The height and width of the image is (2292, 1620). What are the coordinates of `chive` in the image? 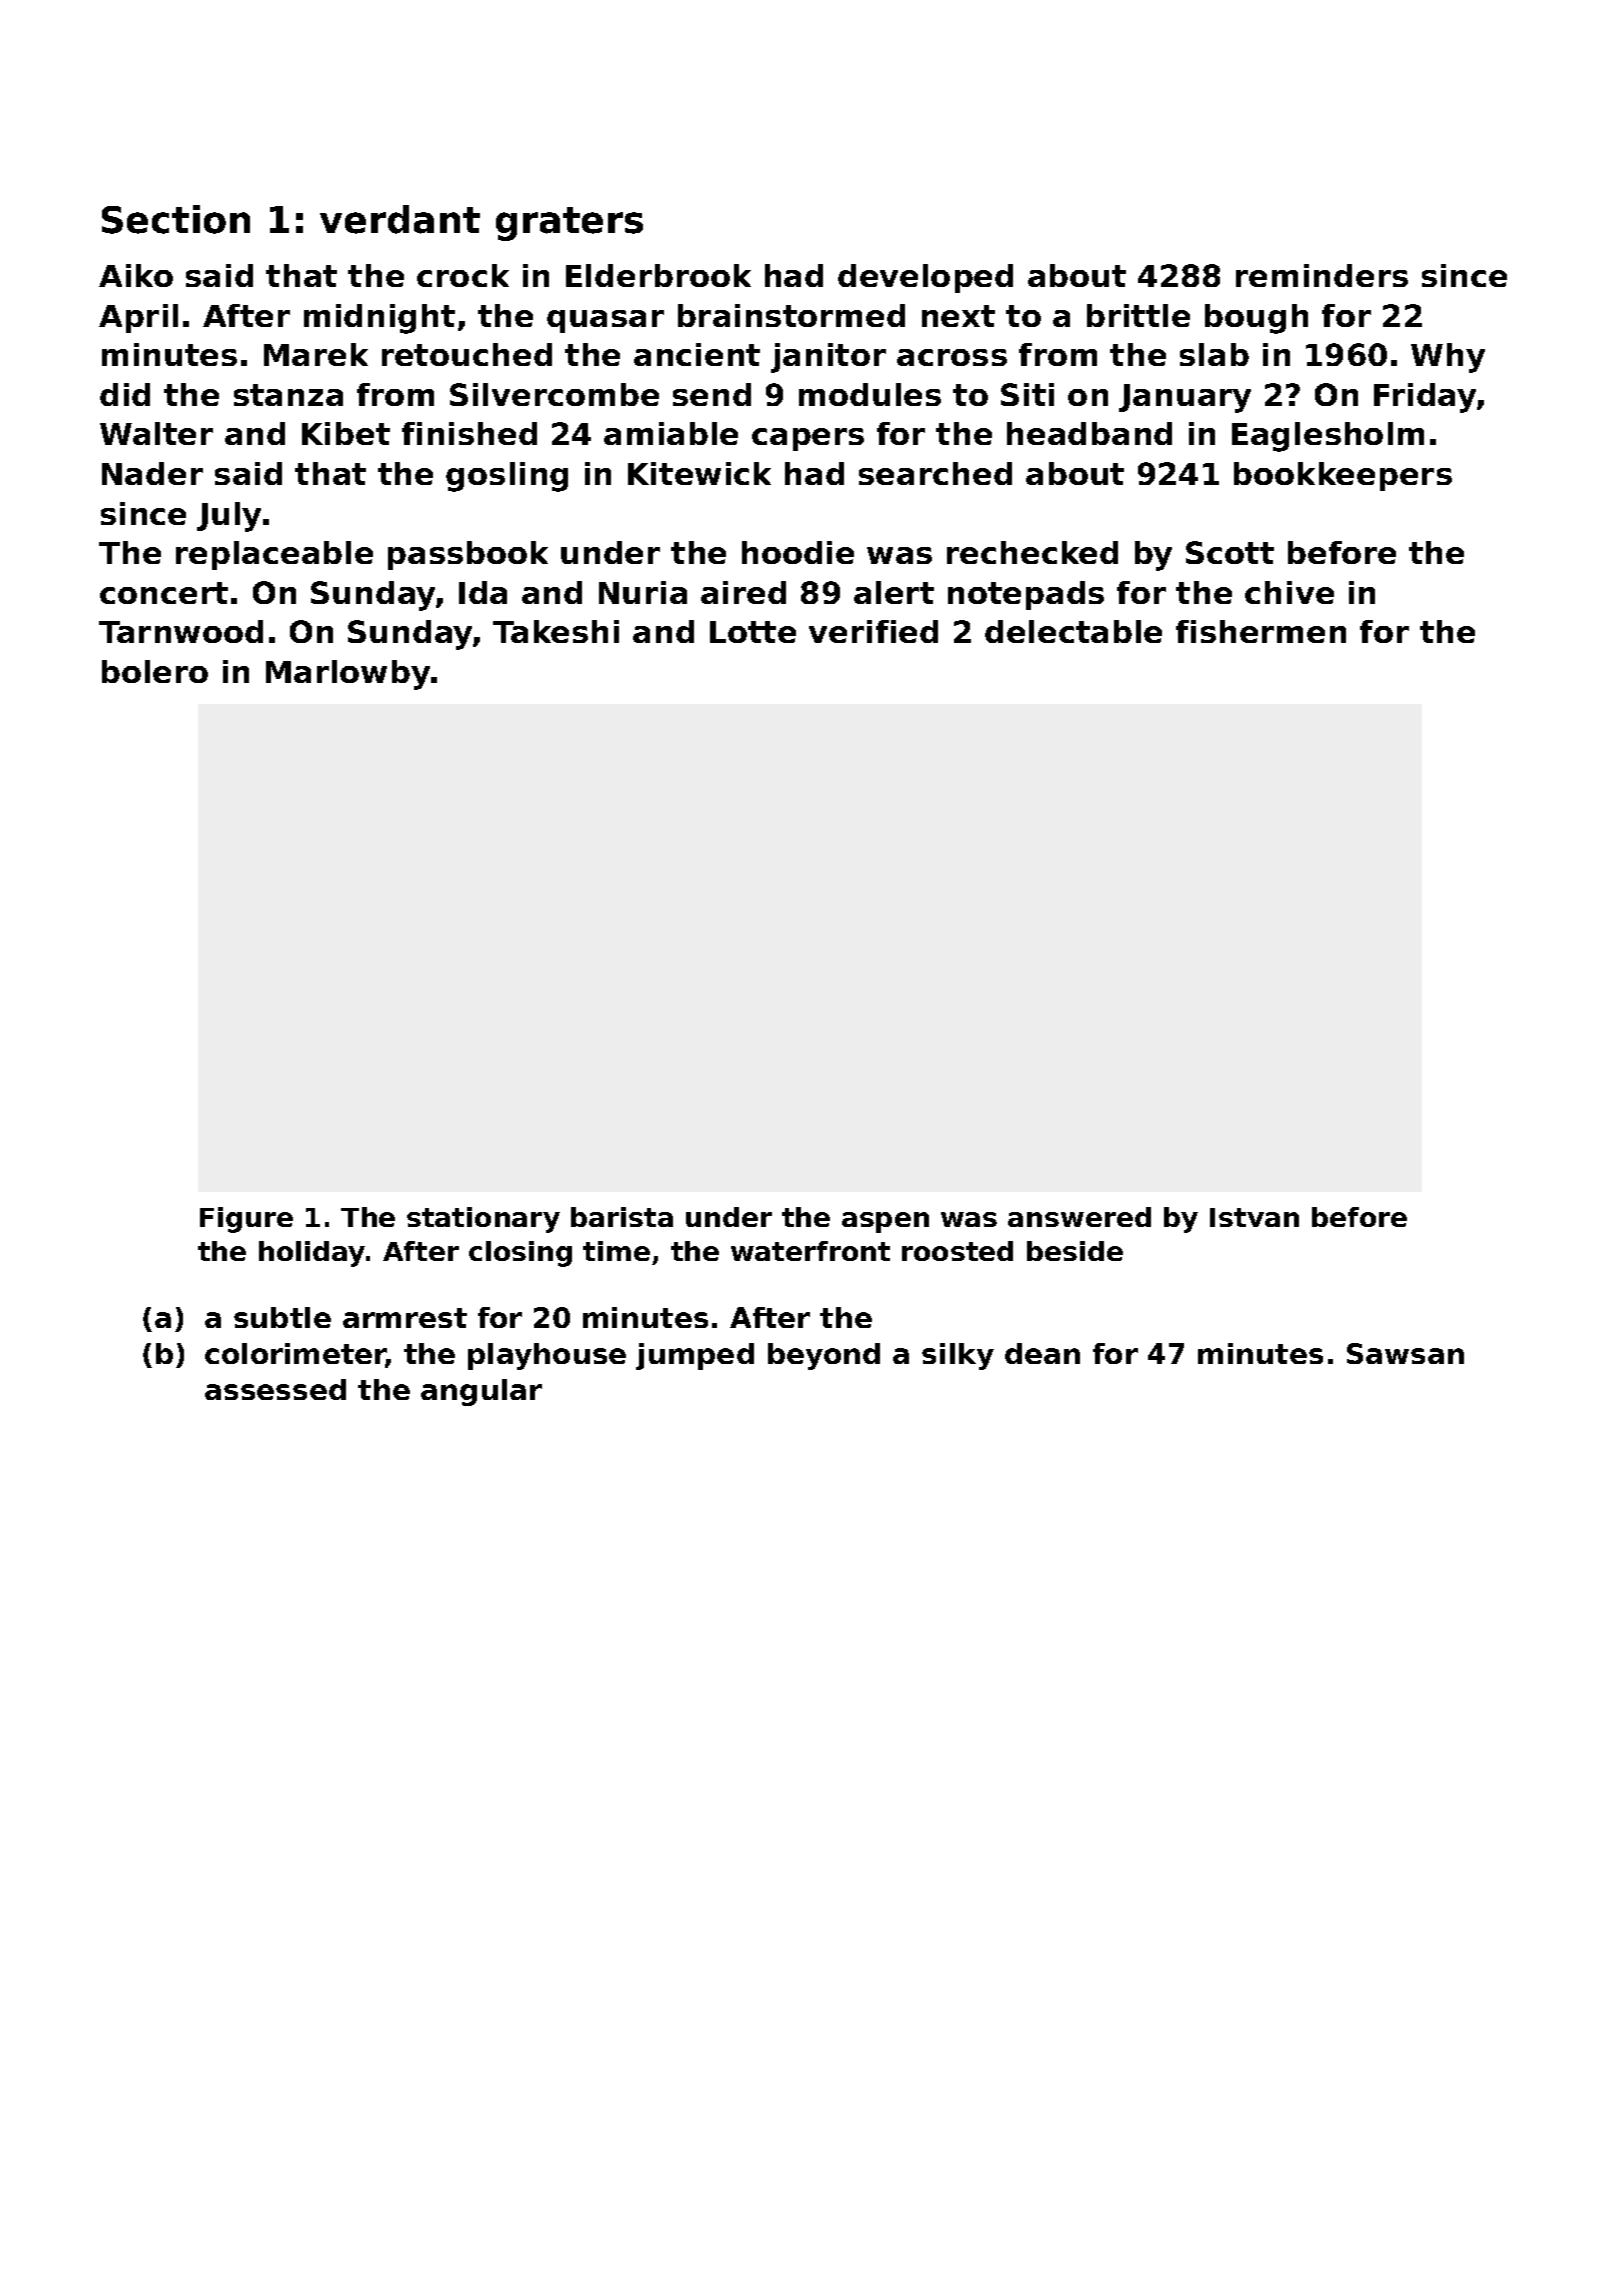 It's located at (1289, 592).
